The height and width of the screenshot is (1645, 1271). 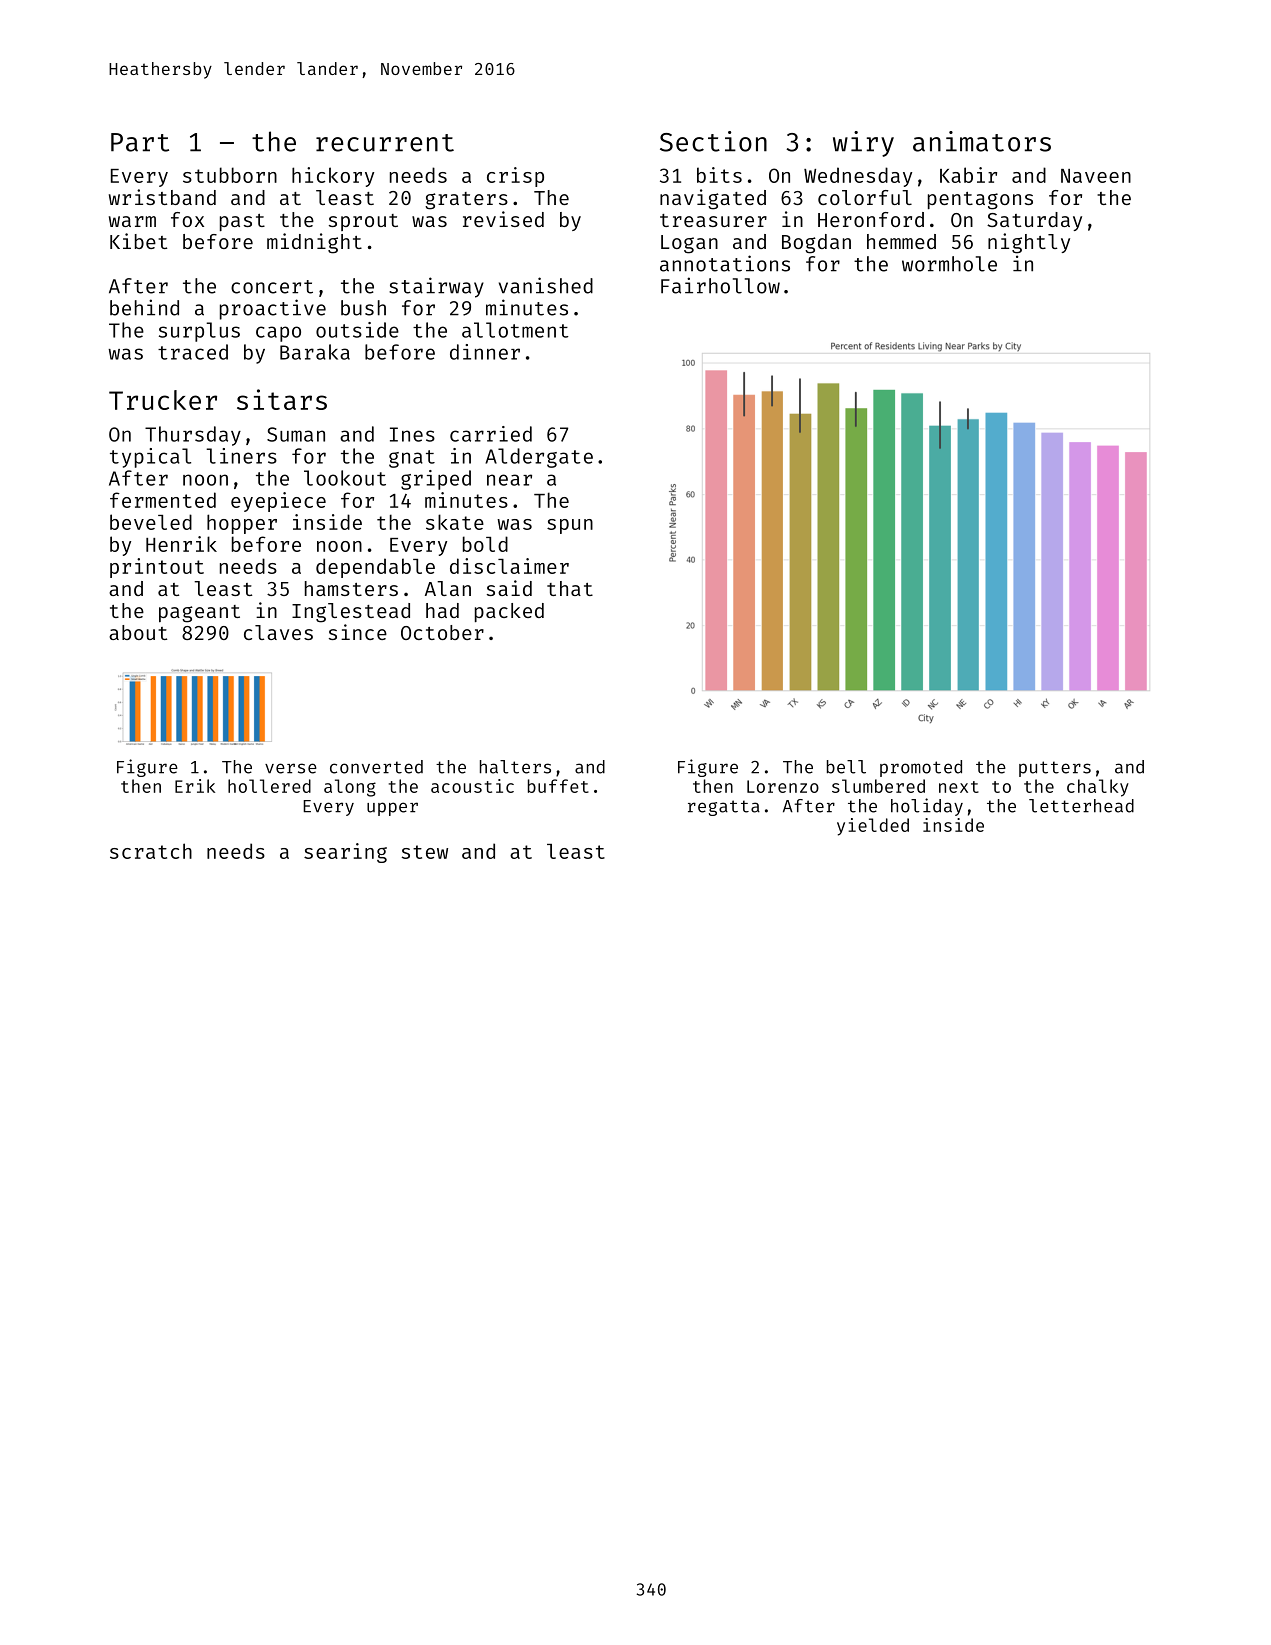 I want to click on about, so click(x=138, y=632).
